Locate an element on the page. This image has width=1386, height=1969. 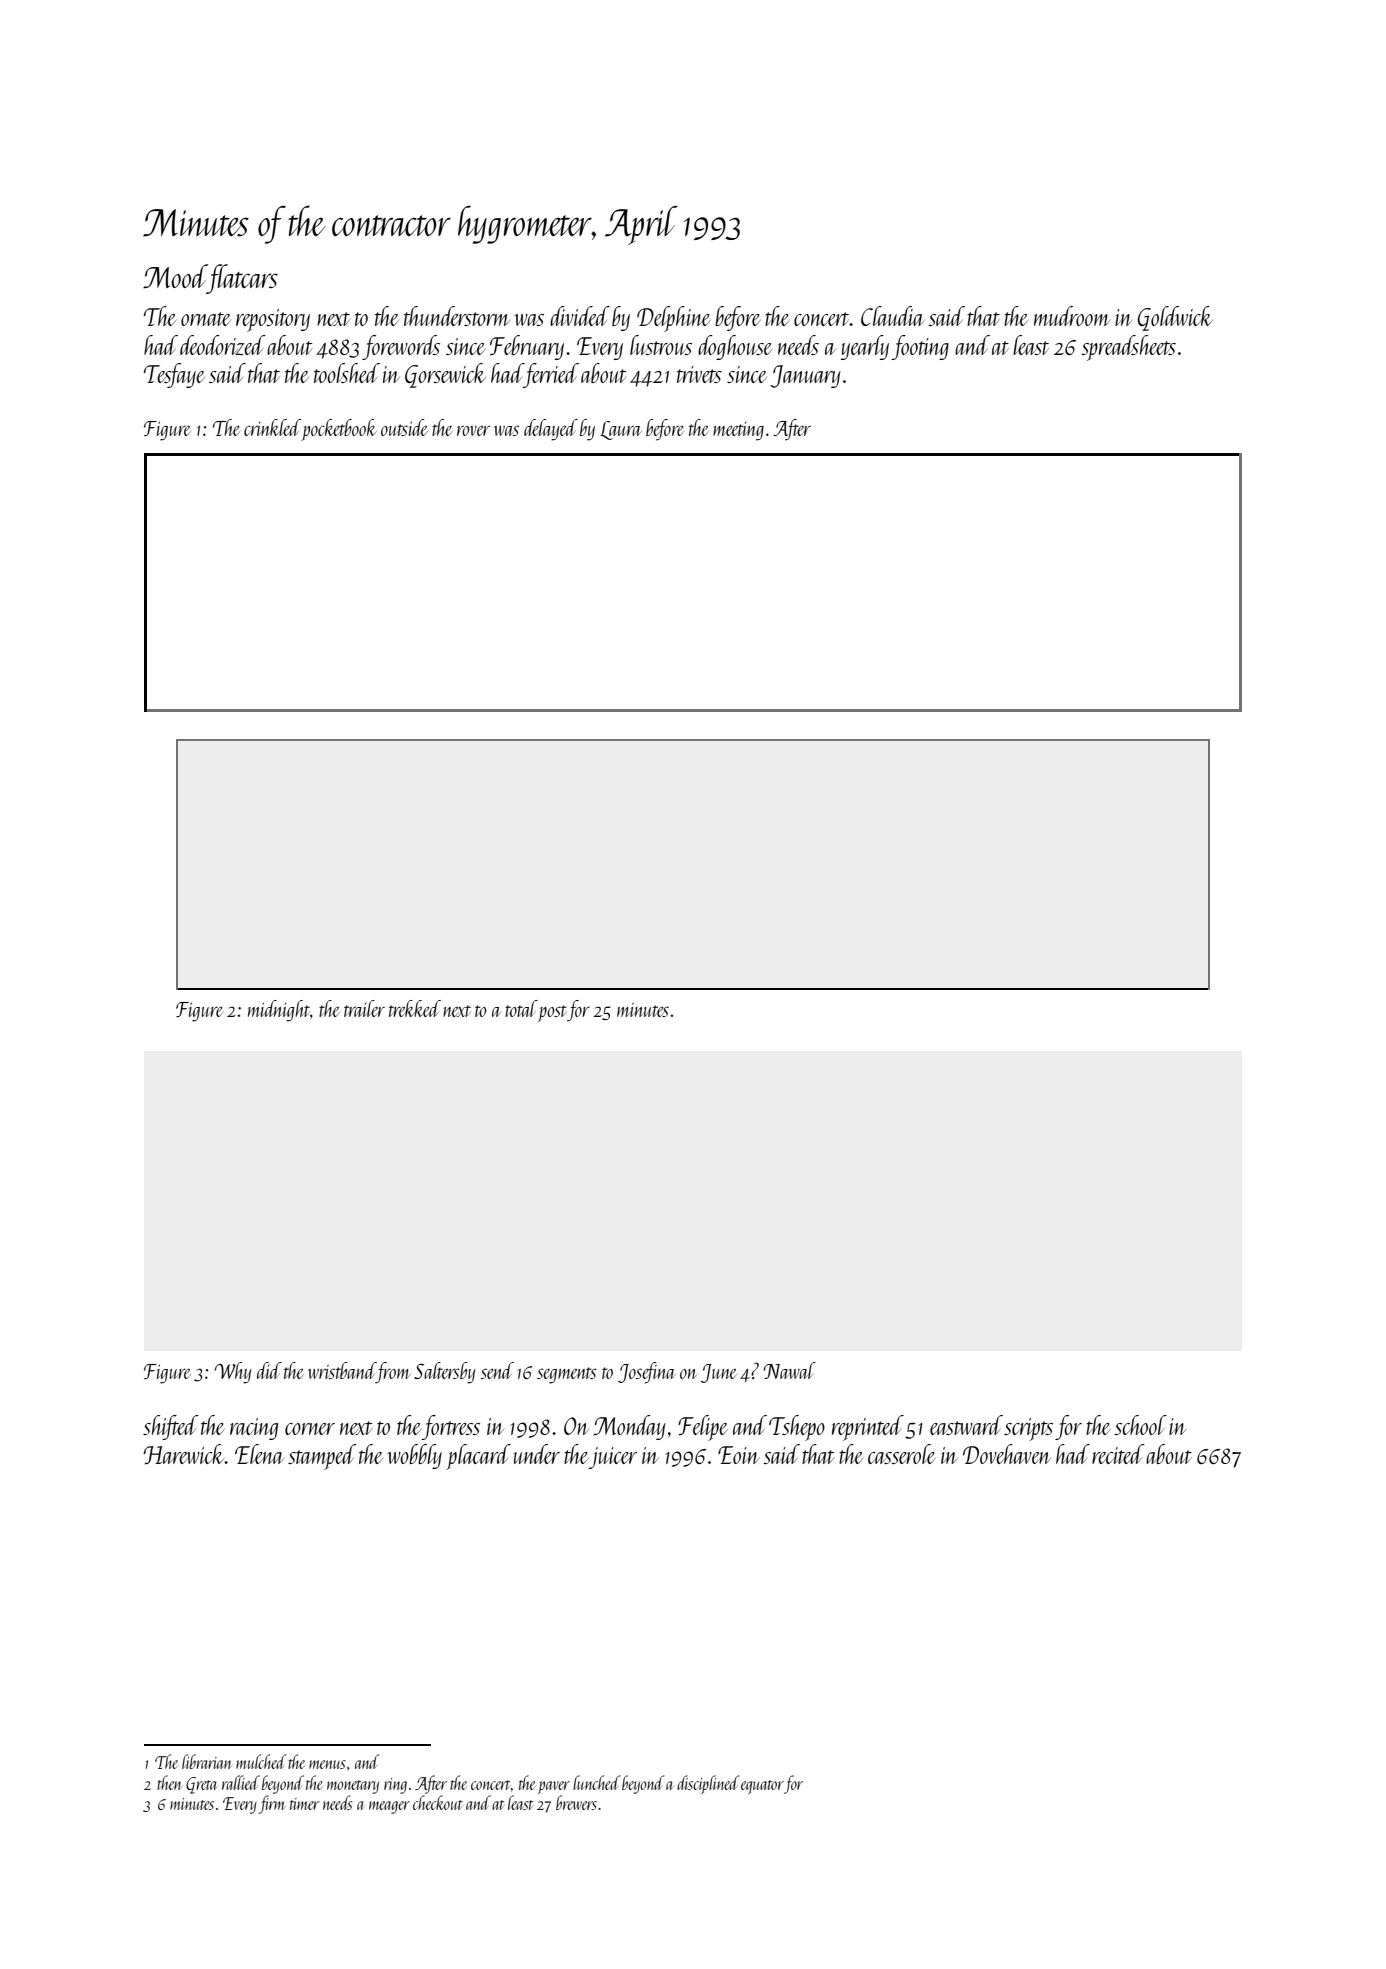
school is located at coordinates (1140, 1425).
